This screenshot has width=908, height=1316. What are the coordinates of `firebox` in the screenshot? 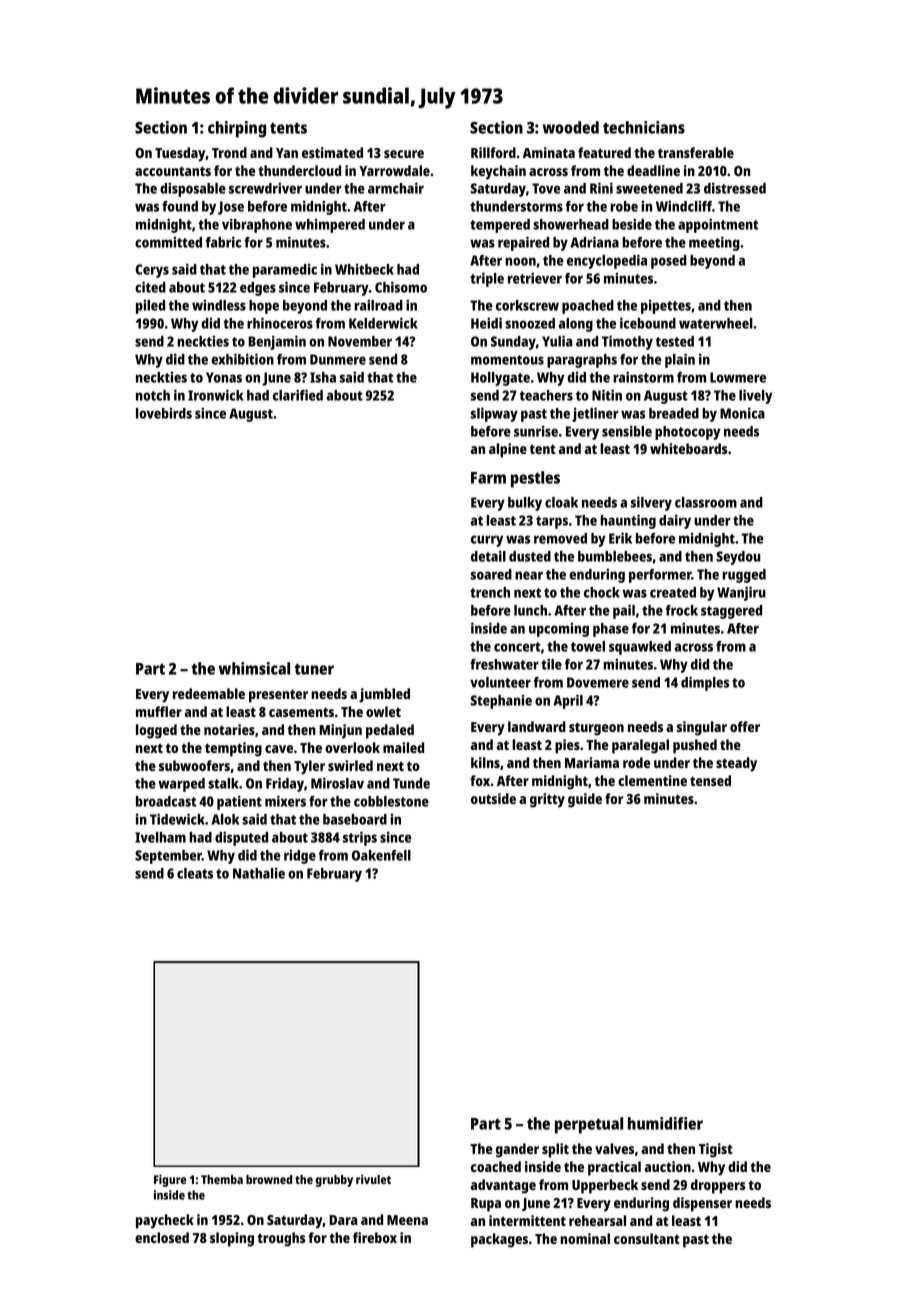 It's located at (375, 1237).
